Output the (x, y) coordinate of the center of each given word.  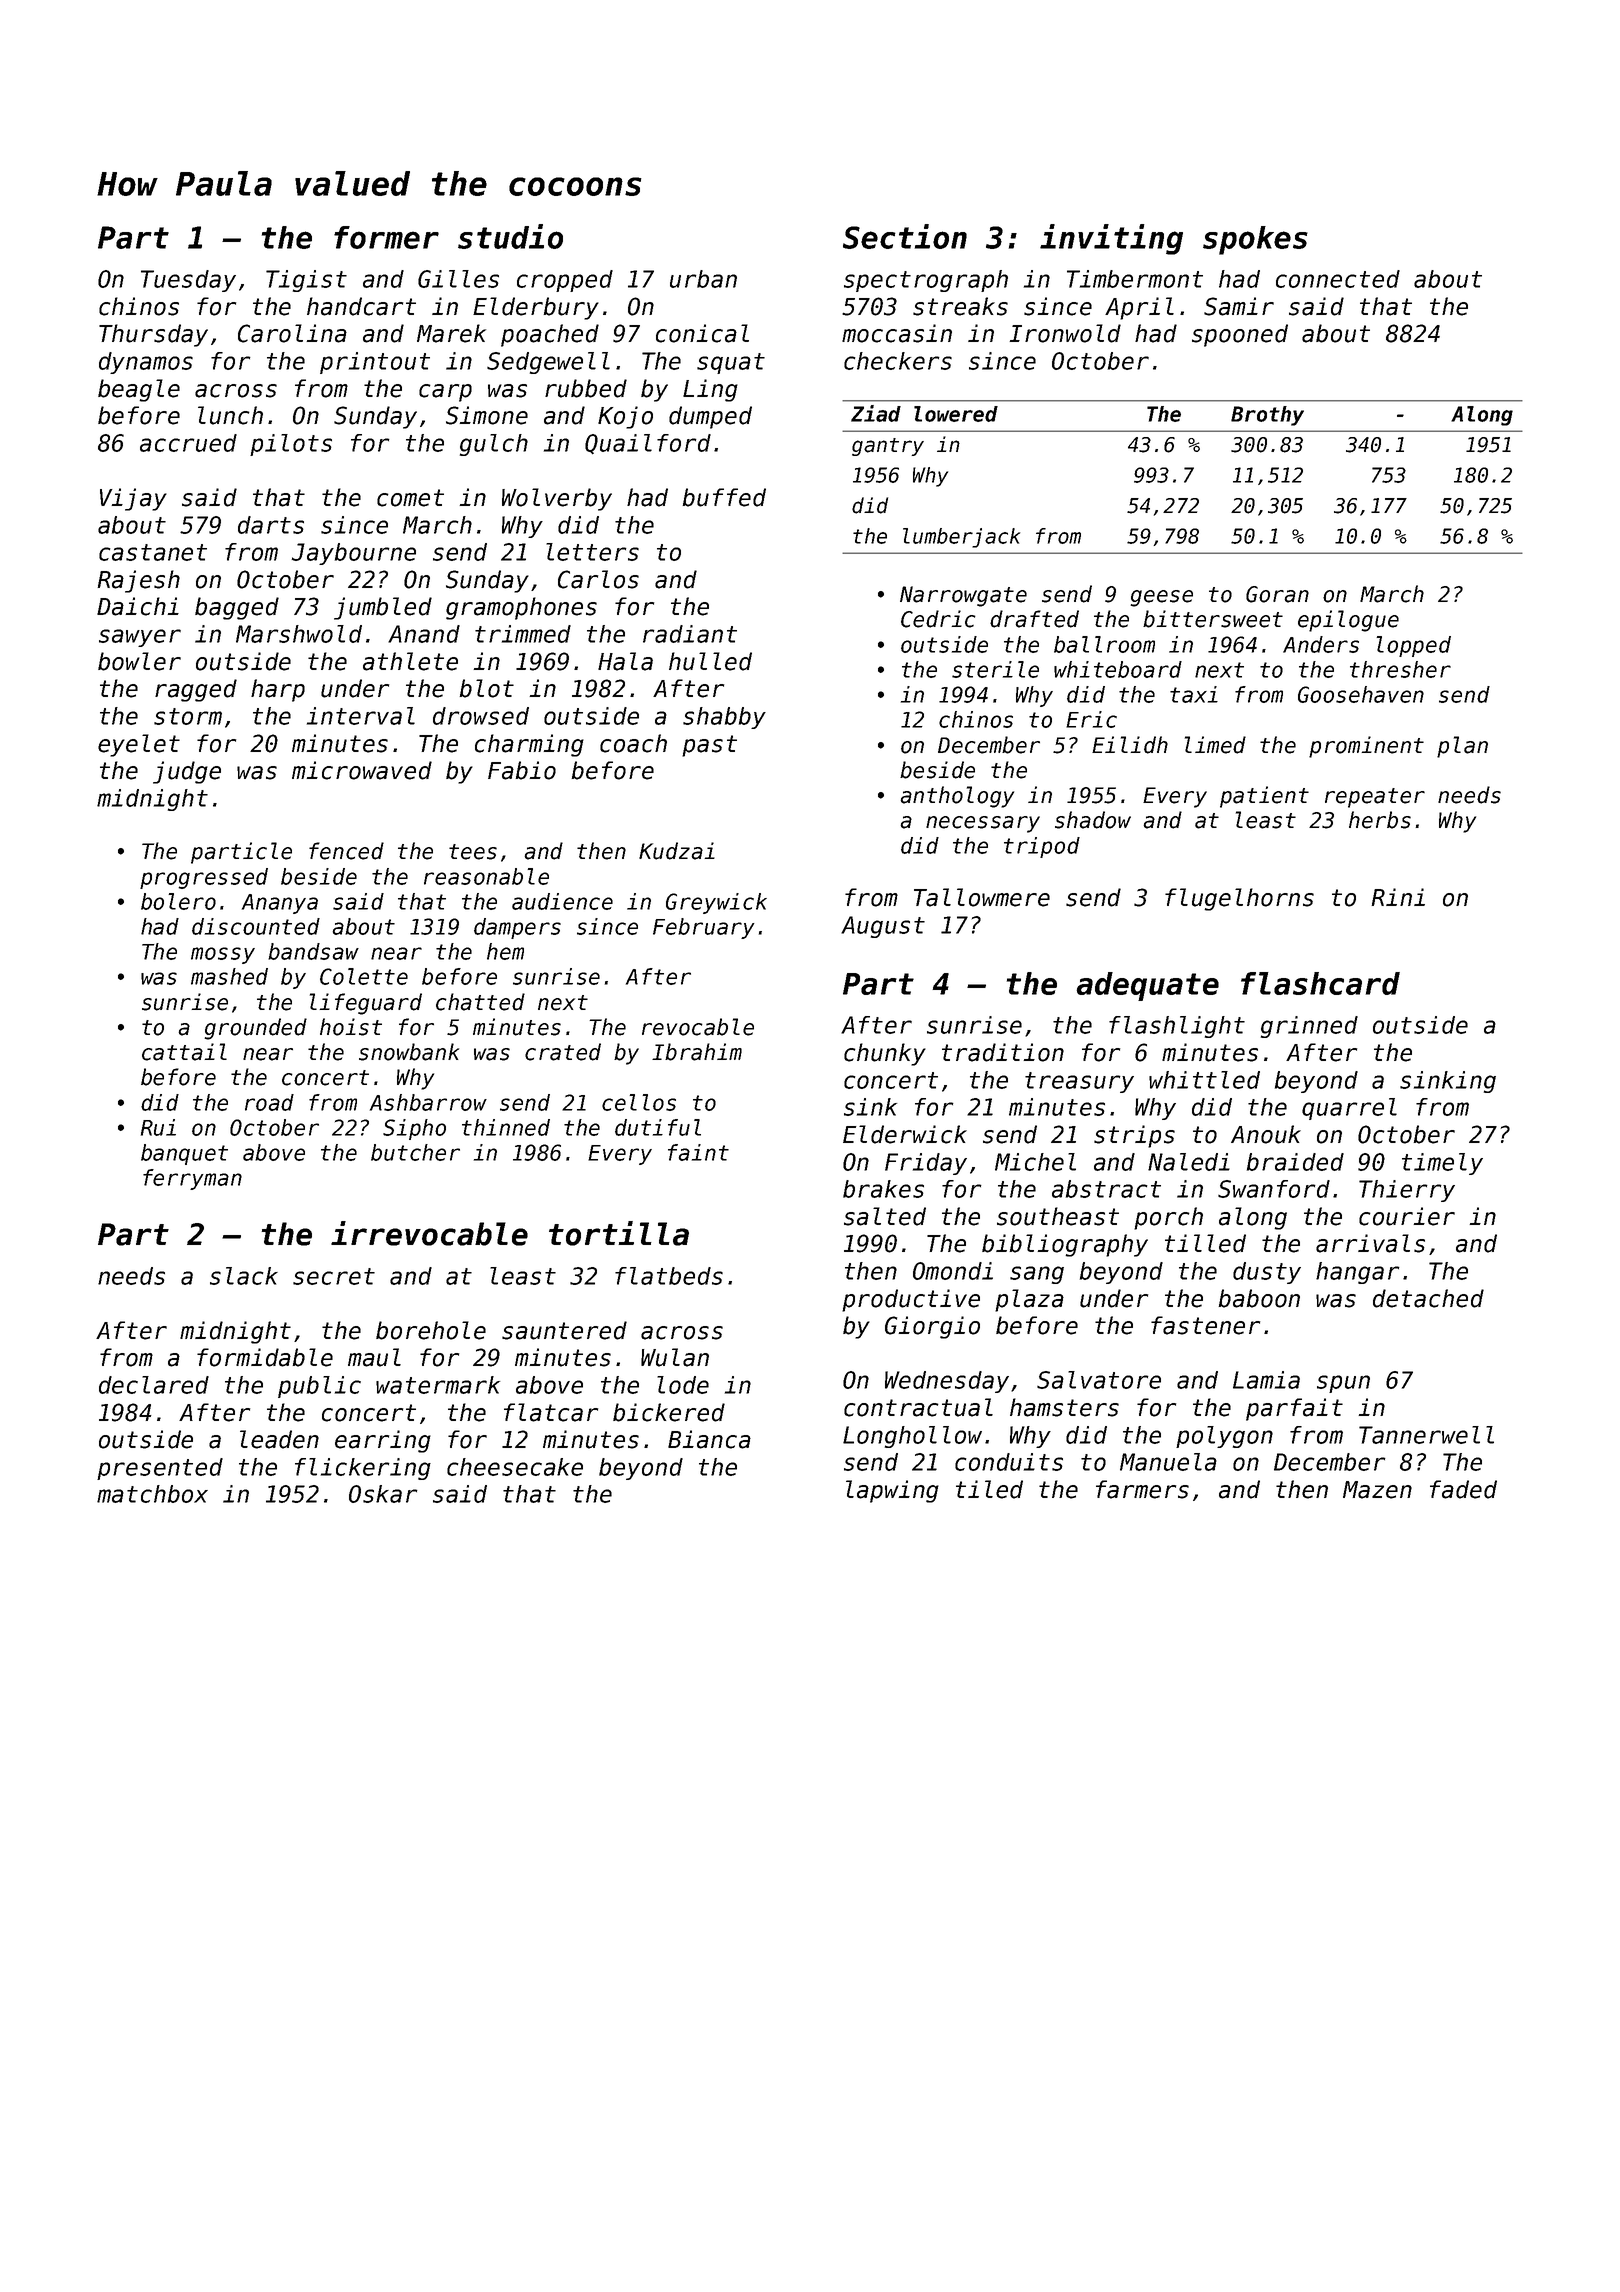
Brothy (1267, 416)
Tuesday (188, 281)
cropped (565, 281)
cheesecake (515, 1467)
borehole (431, 1330)
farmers (1142, 1489)
